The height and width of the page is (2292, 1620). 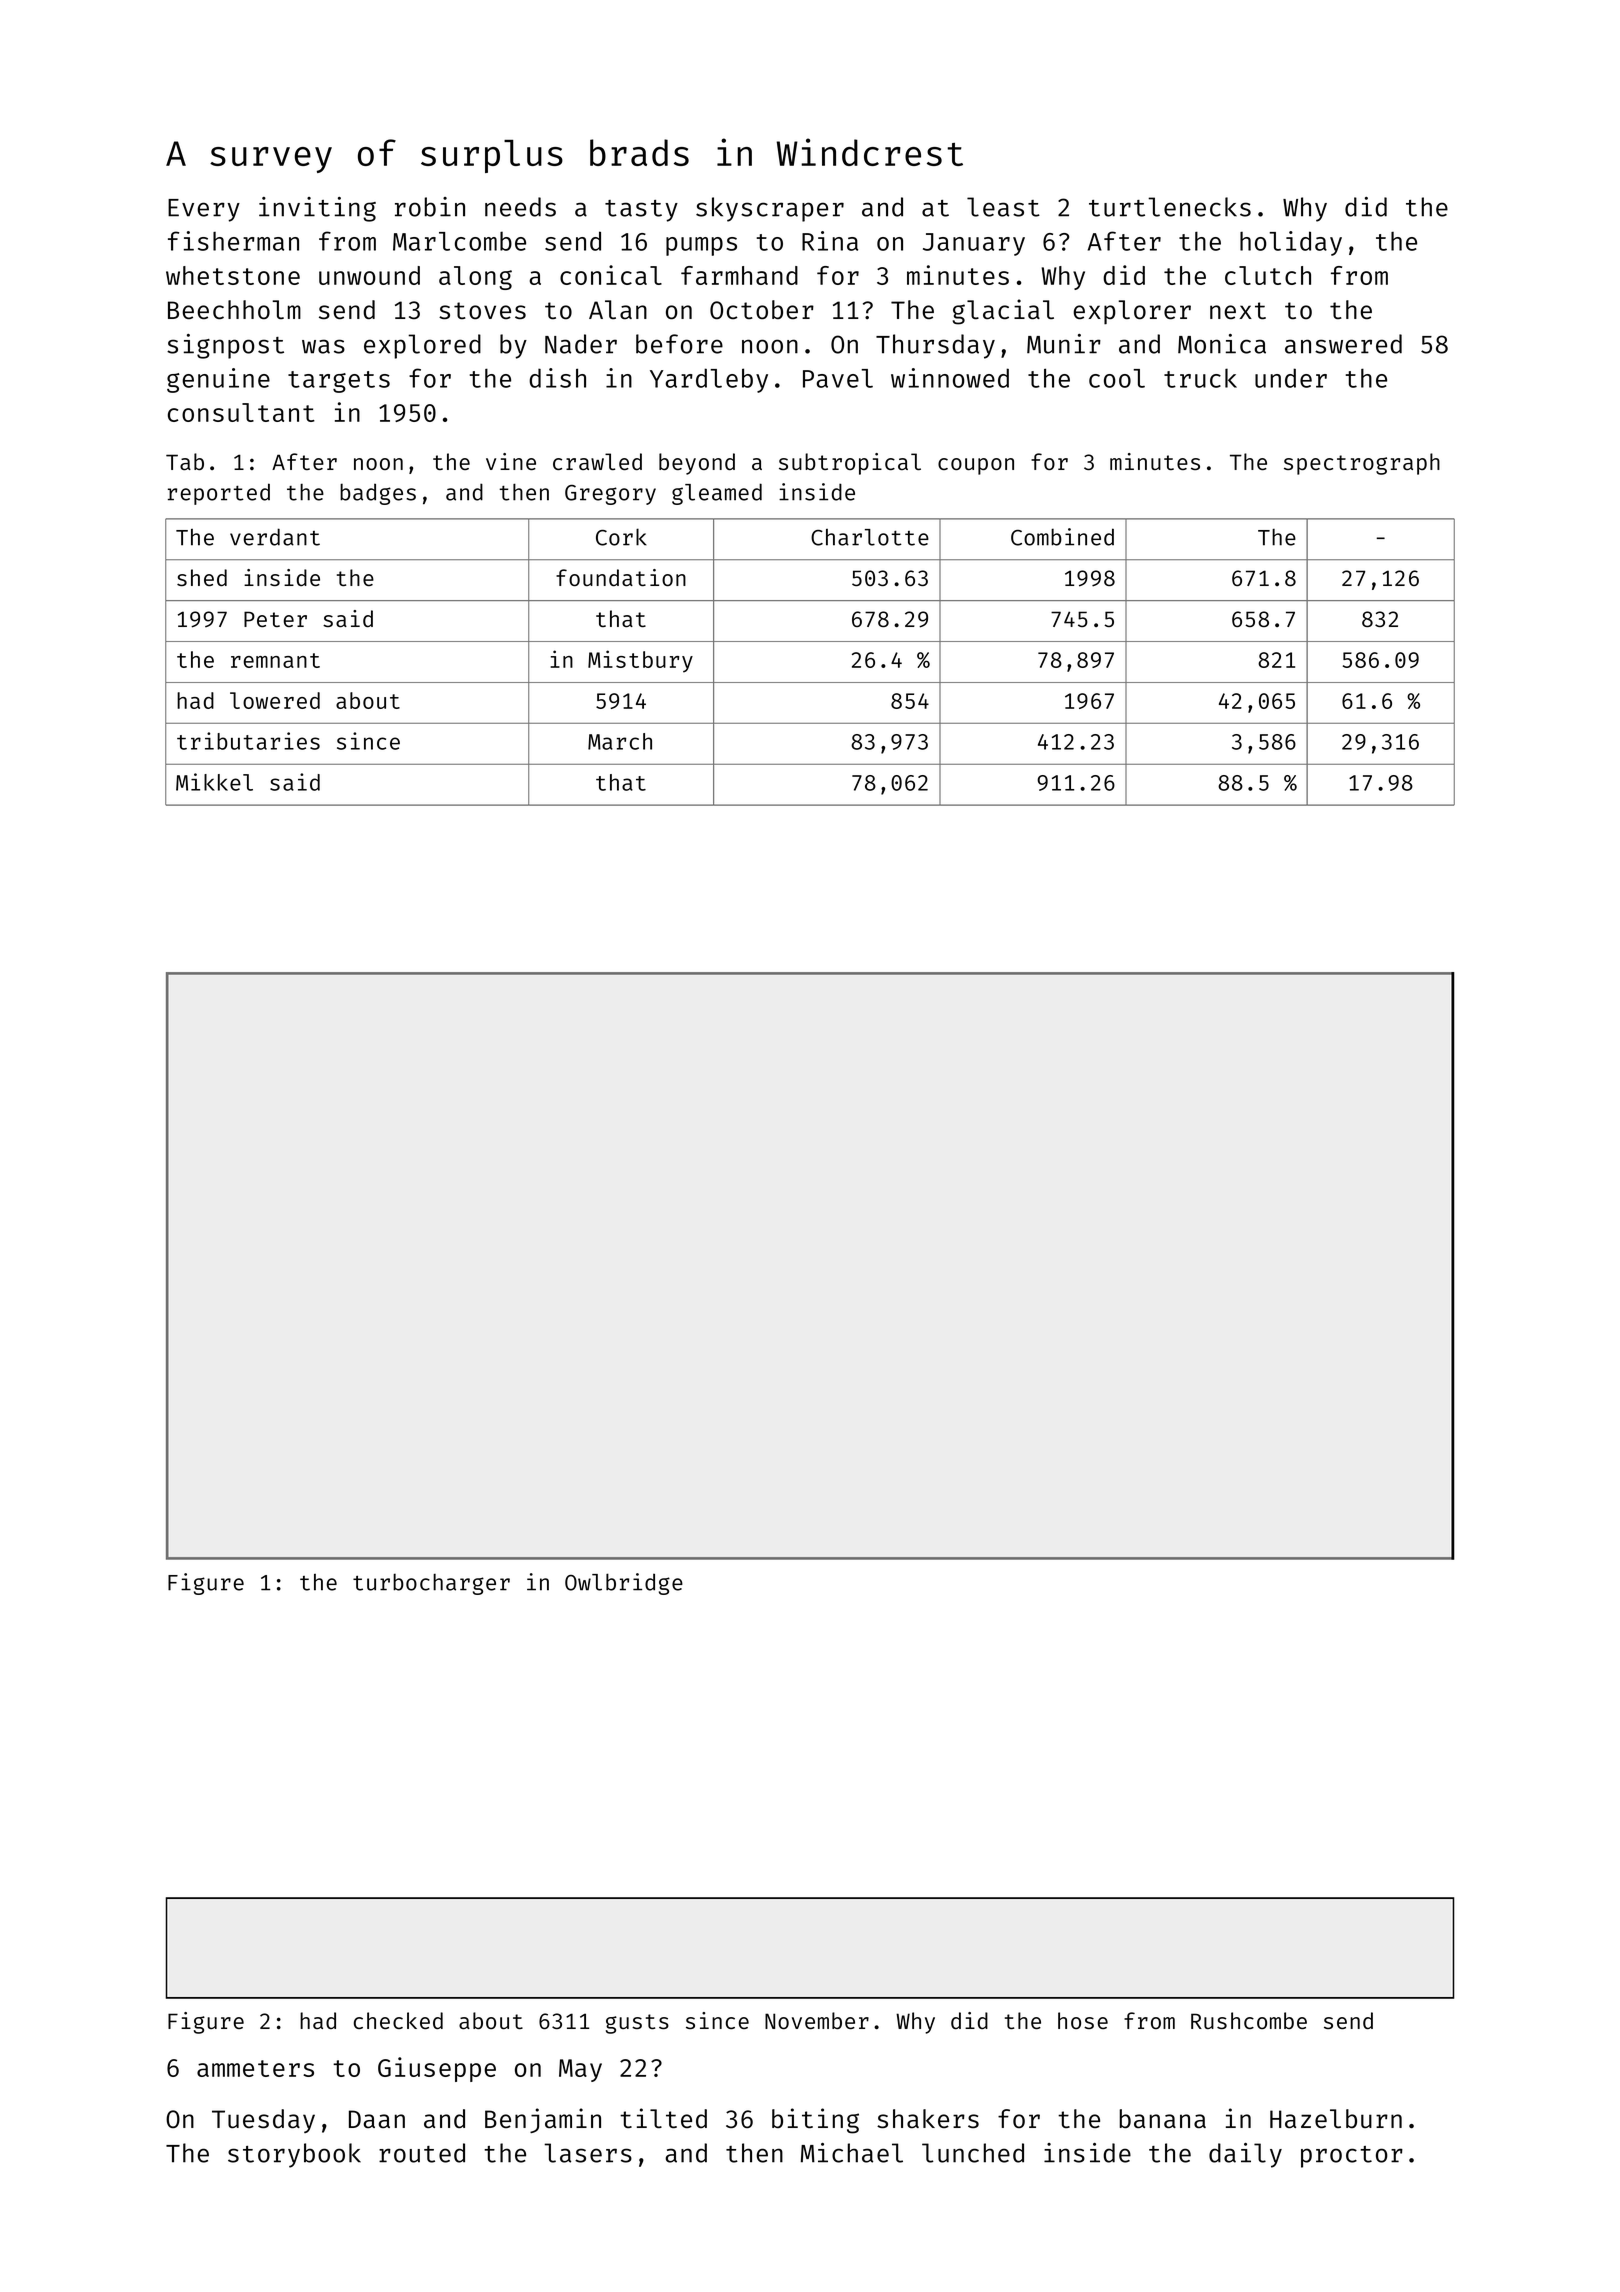 What do you see at coordinates (640, 661) in the page?
I see `Mistbury` at bounding box center [640, 661].
